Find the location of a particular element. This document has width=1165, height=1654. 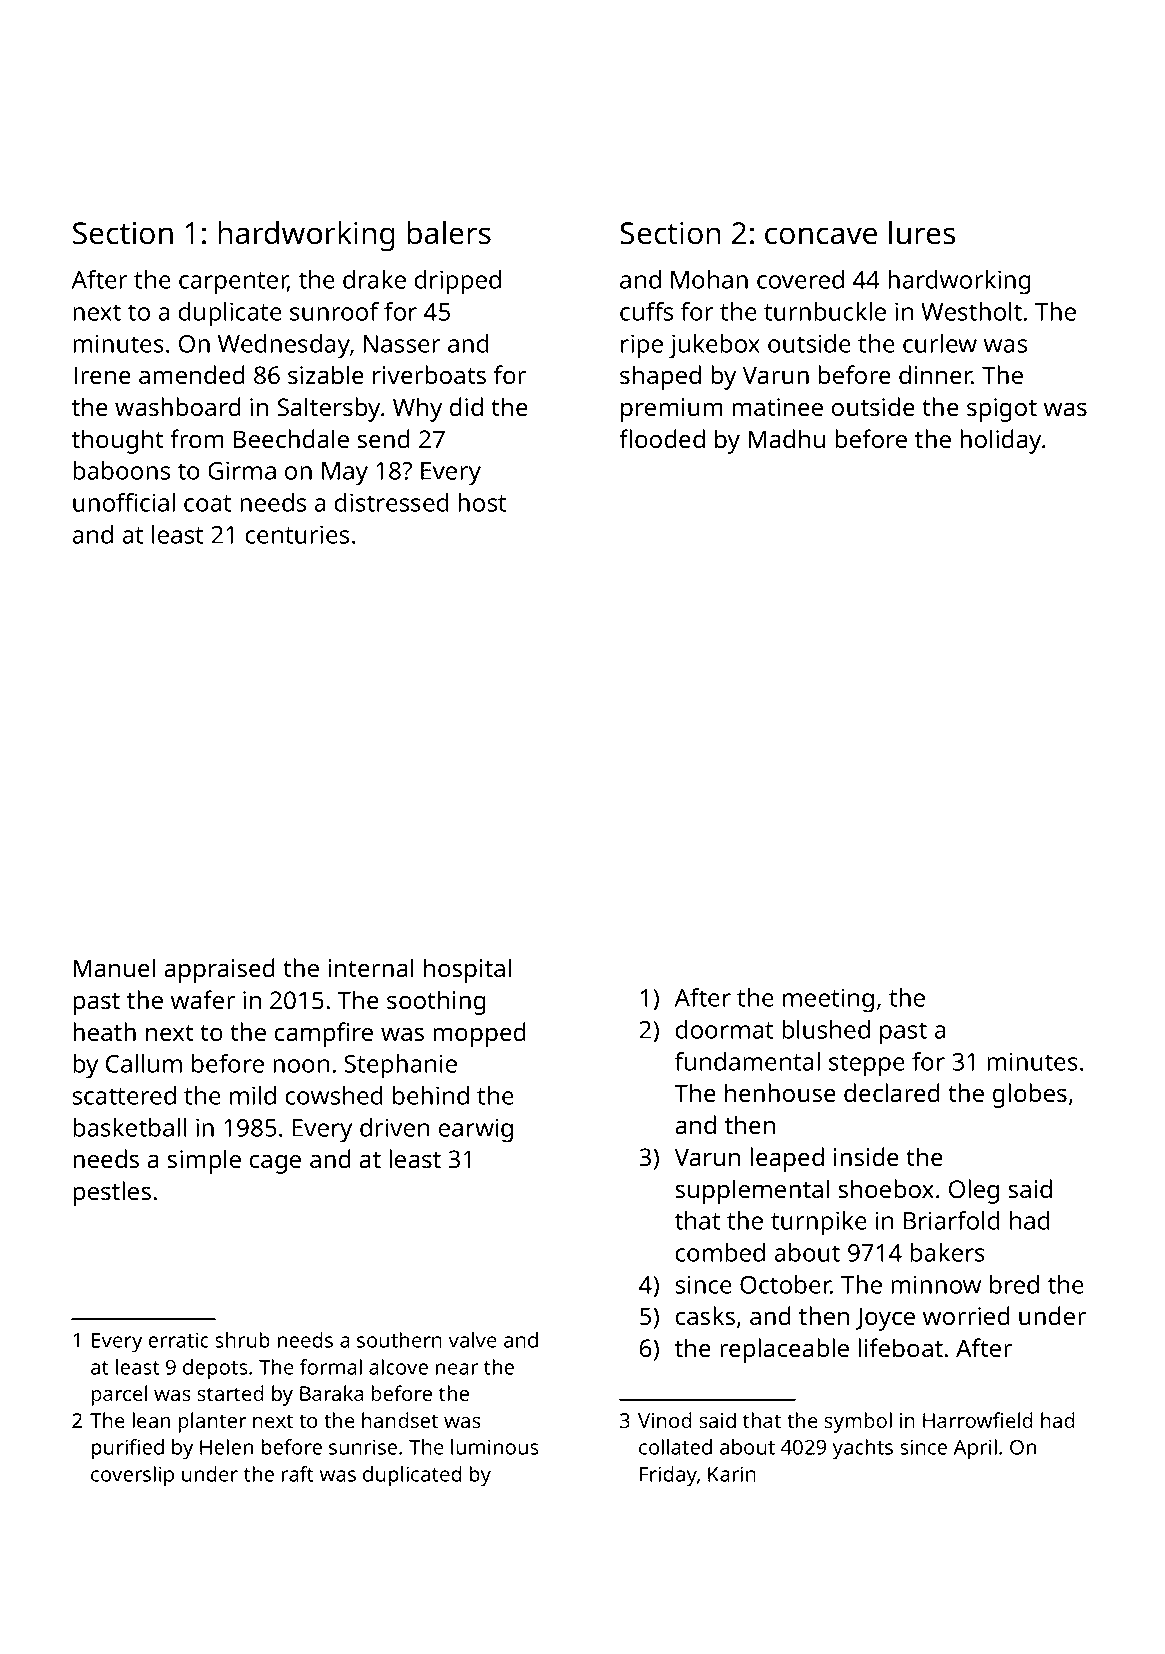

meeting is located at coordinates (828, 1000).
